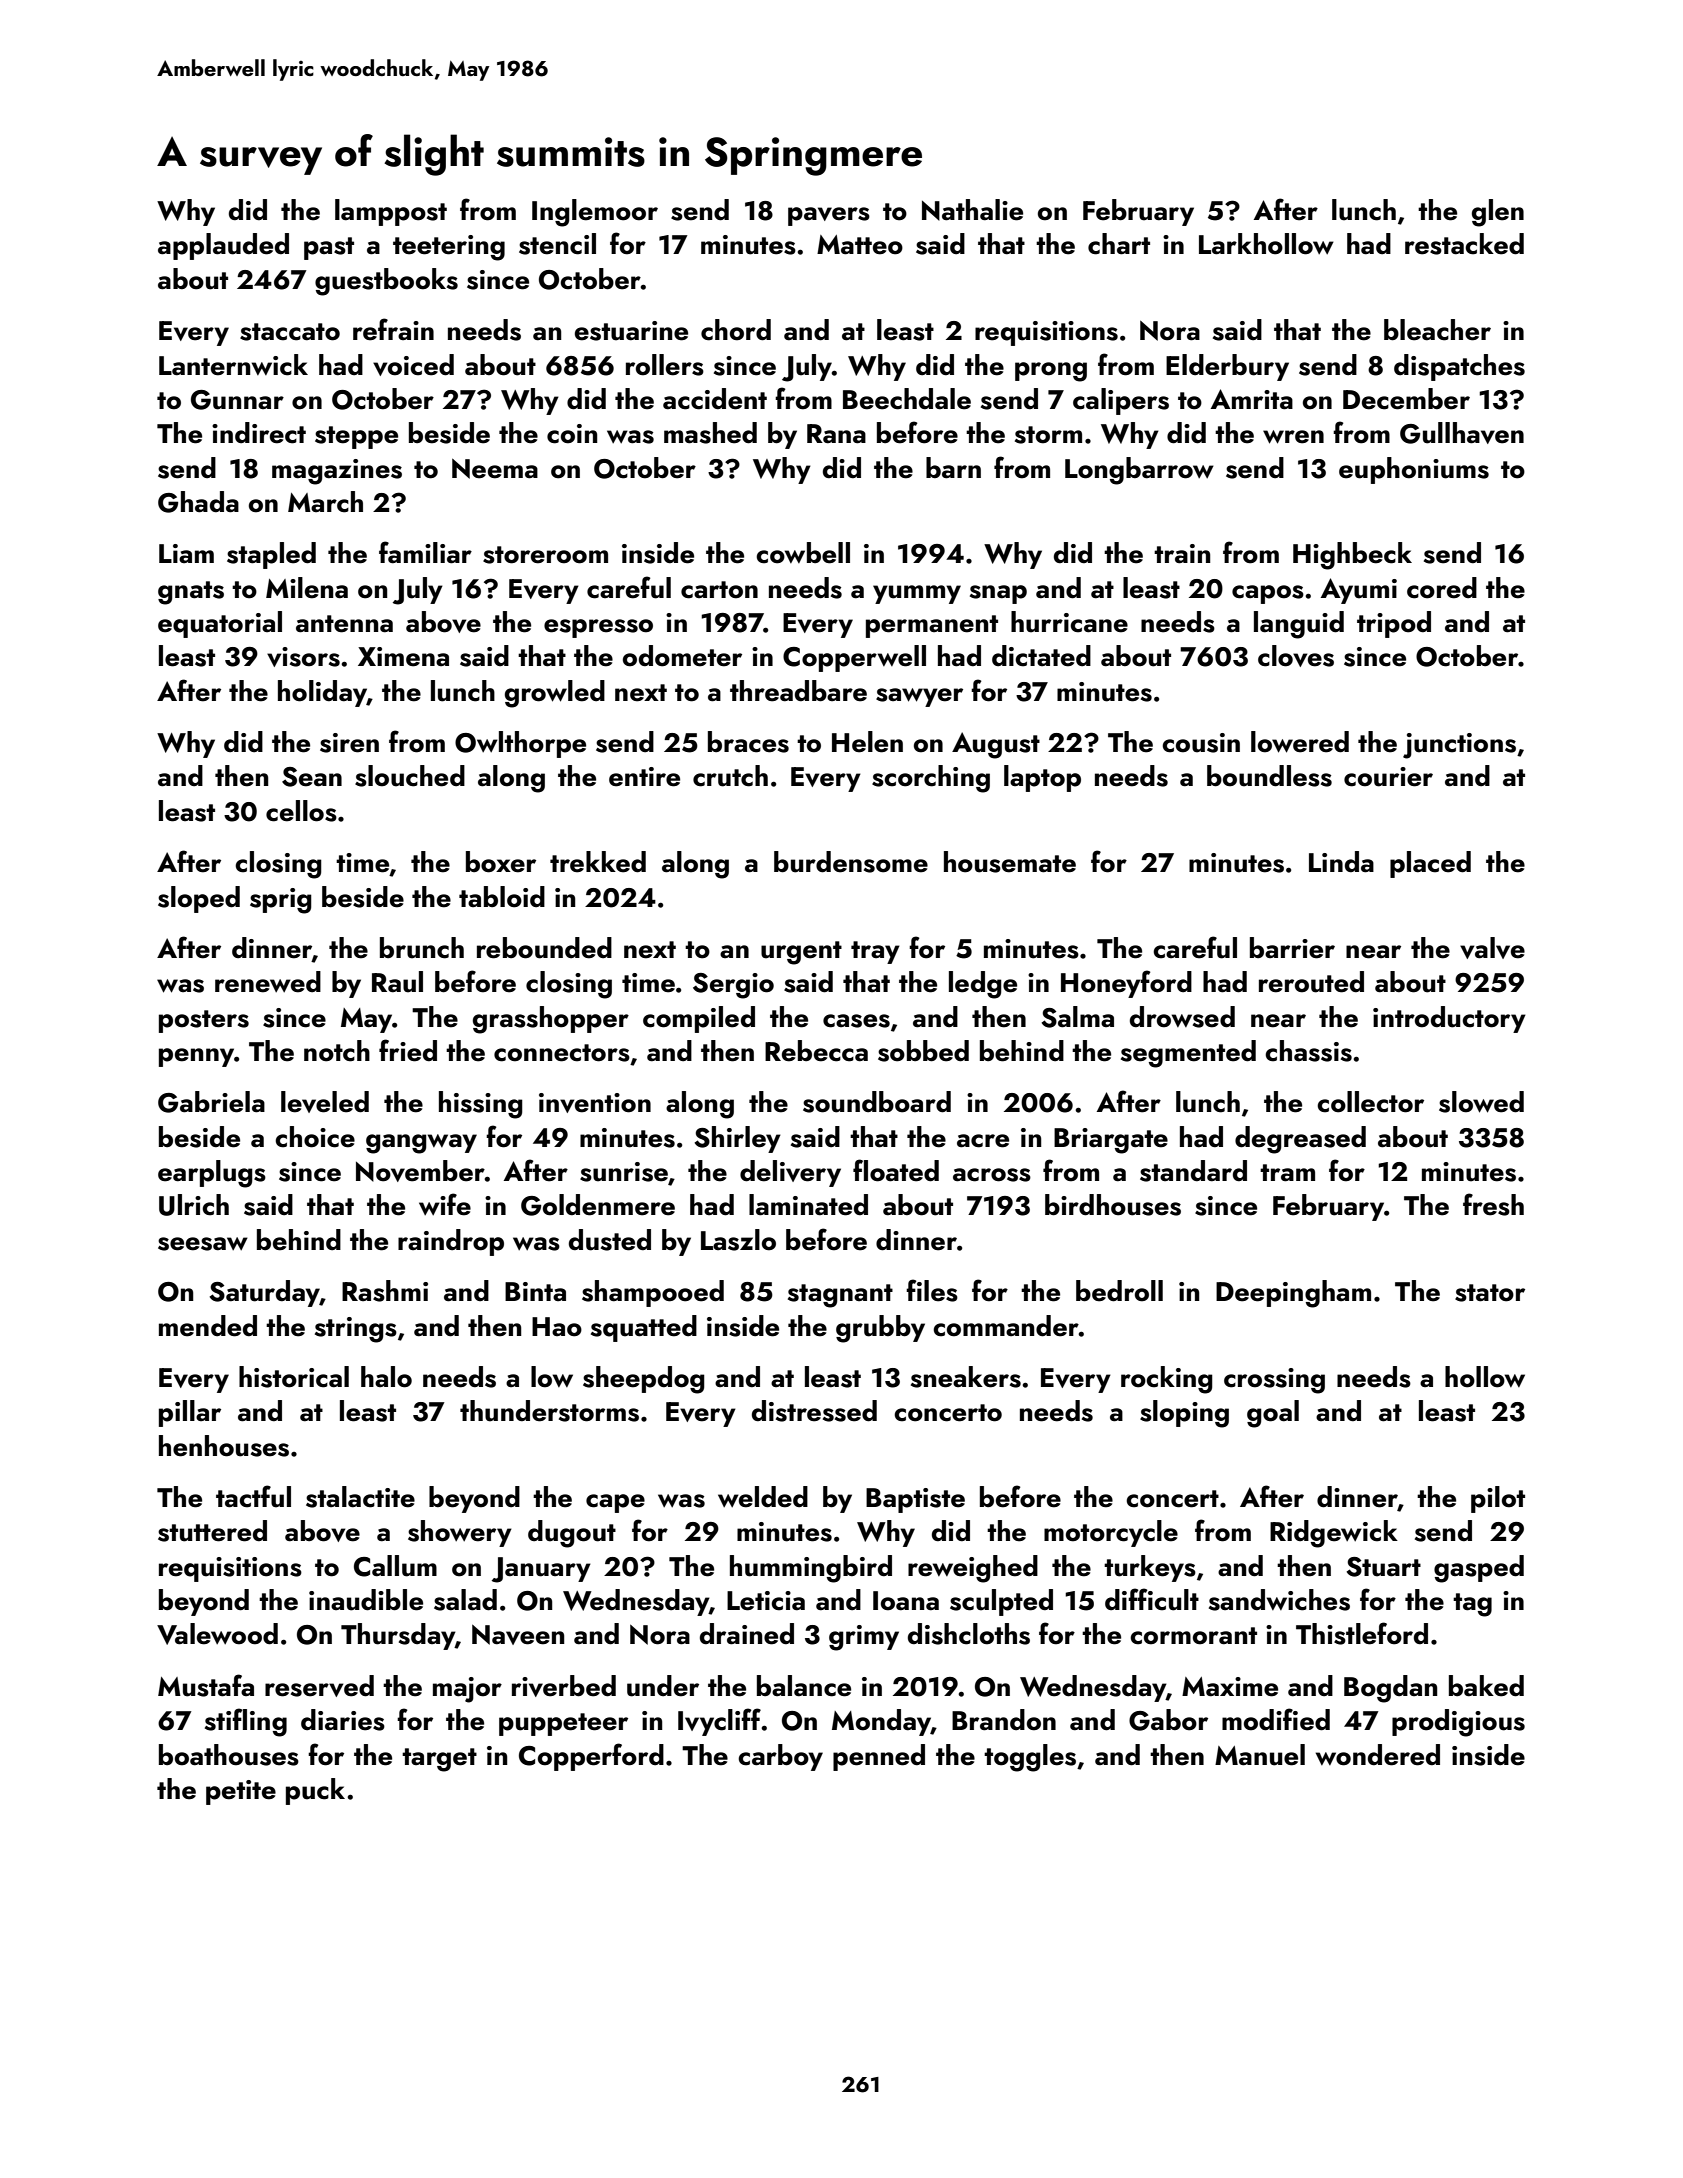 This image has width=1683, height=2178. What do you see at coordinates (315, 1791) in the image?
I see `puck` at bounding box center [315, 1791].
